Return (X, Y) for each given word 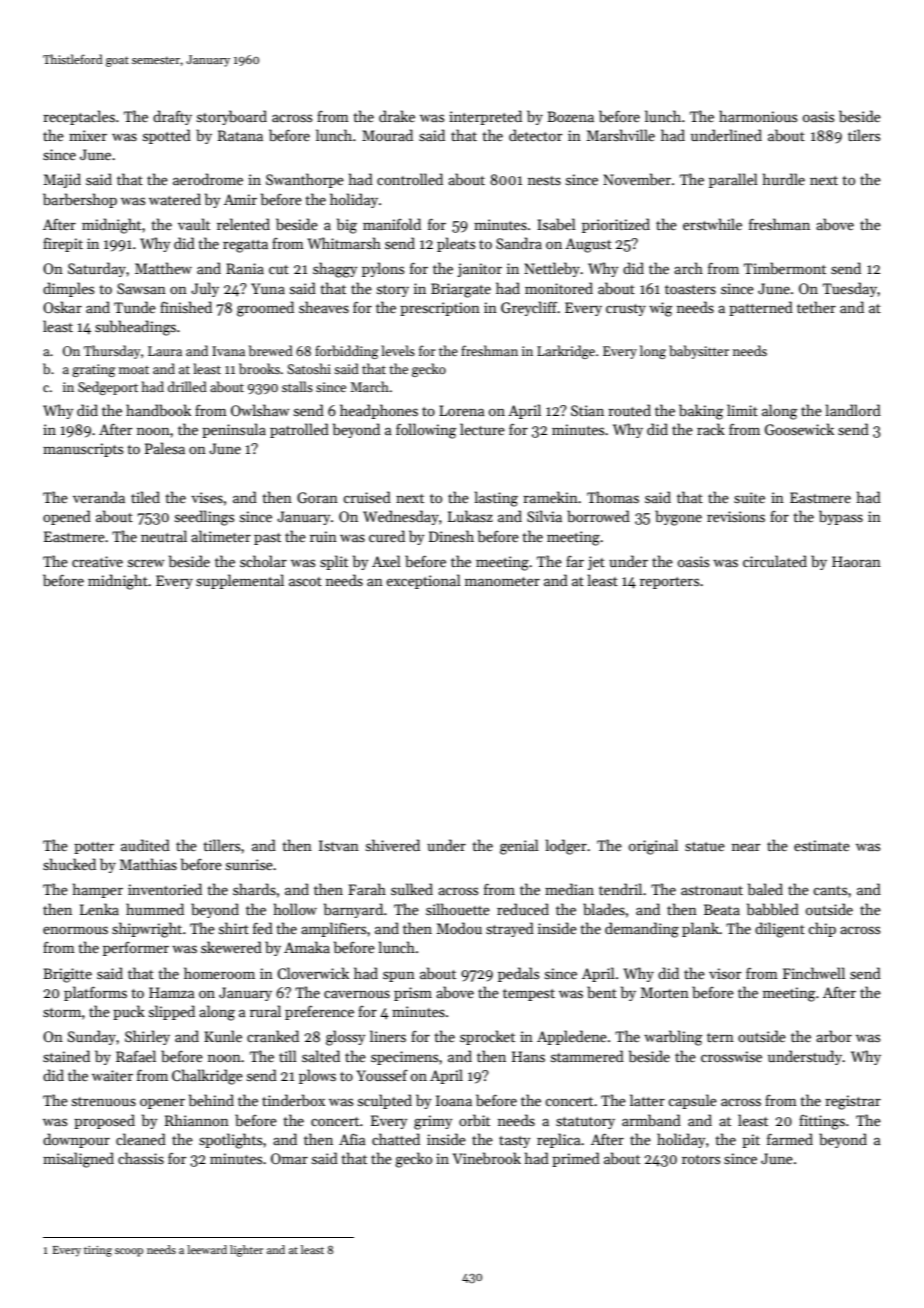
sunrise (249, 864)
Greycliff (529, 308)
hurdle (784, 179)
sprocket (487, 1037)
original (653, 847)
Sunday (92, 1037)
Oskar (62, 307)
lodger (566, 847)
